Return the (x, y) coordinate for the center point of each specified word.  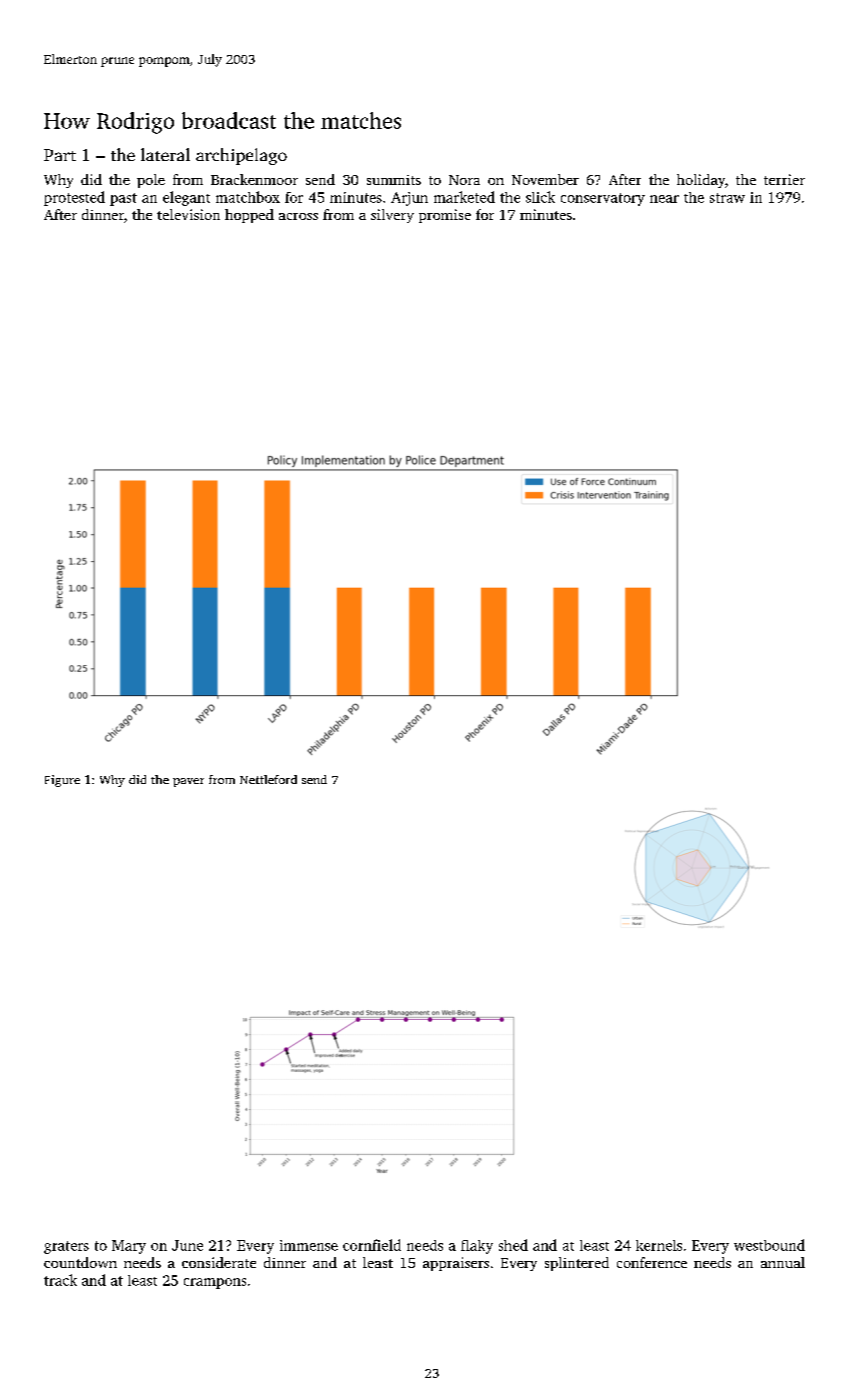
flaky (477, 1247)
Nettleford (268, 779)
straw (727, 198)
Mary (129, 1247)
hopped (249, 216)
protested (74, 198)
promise (445, 216)
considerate (219, 1262)
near (664, 199)
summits (394, 180)
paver (188, 782)
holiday (701, 181)
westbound (769, 1245)
